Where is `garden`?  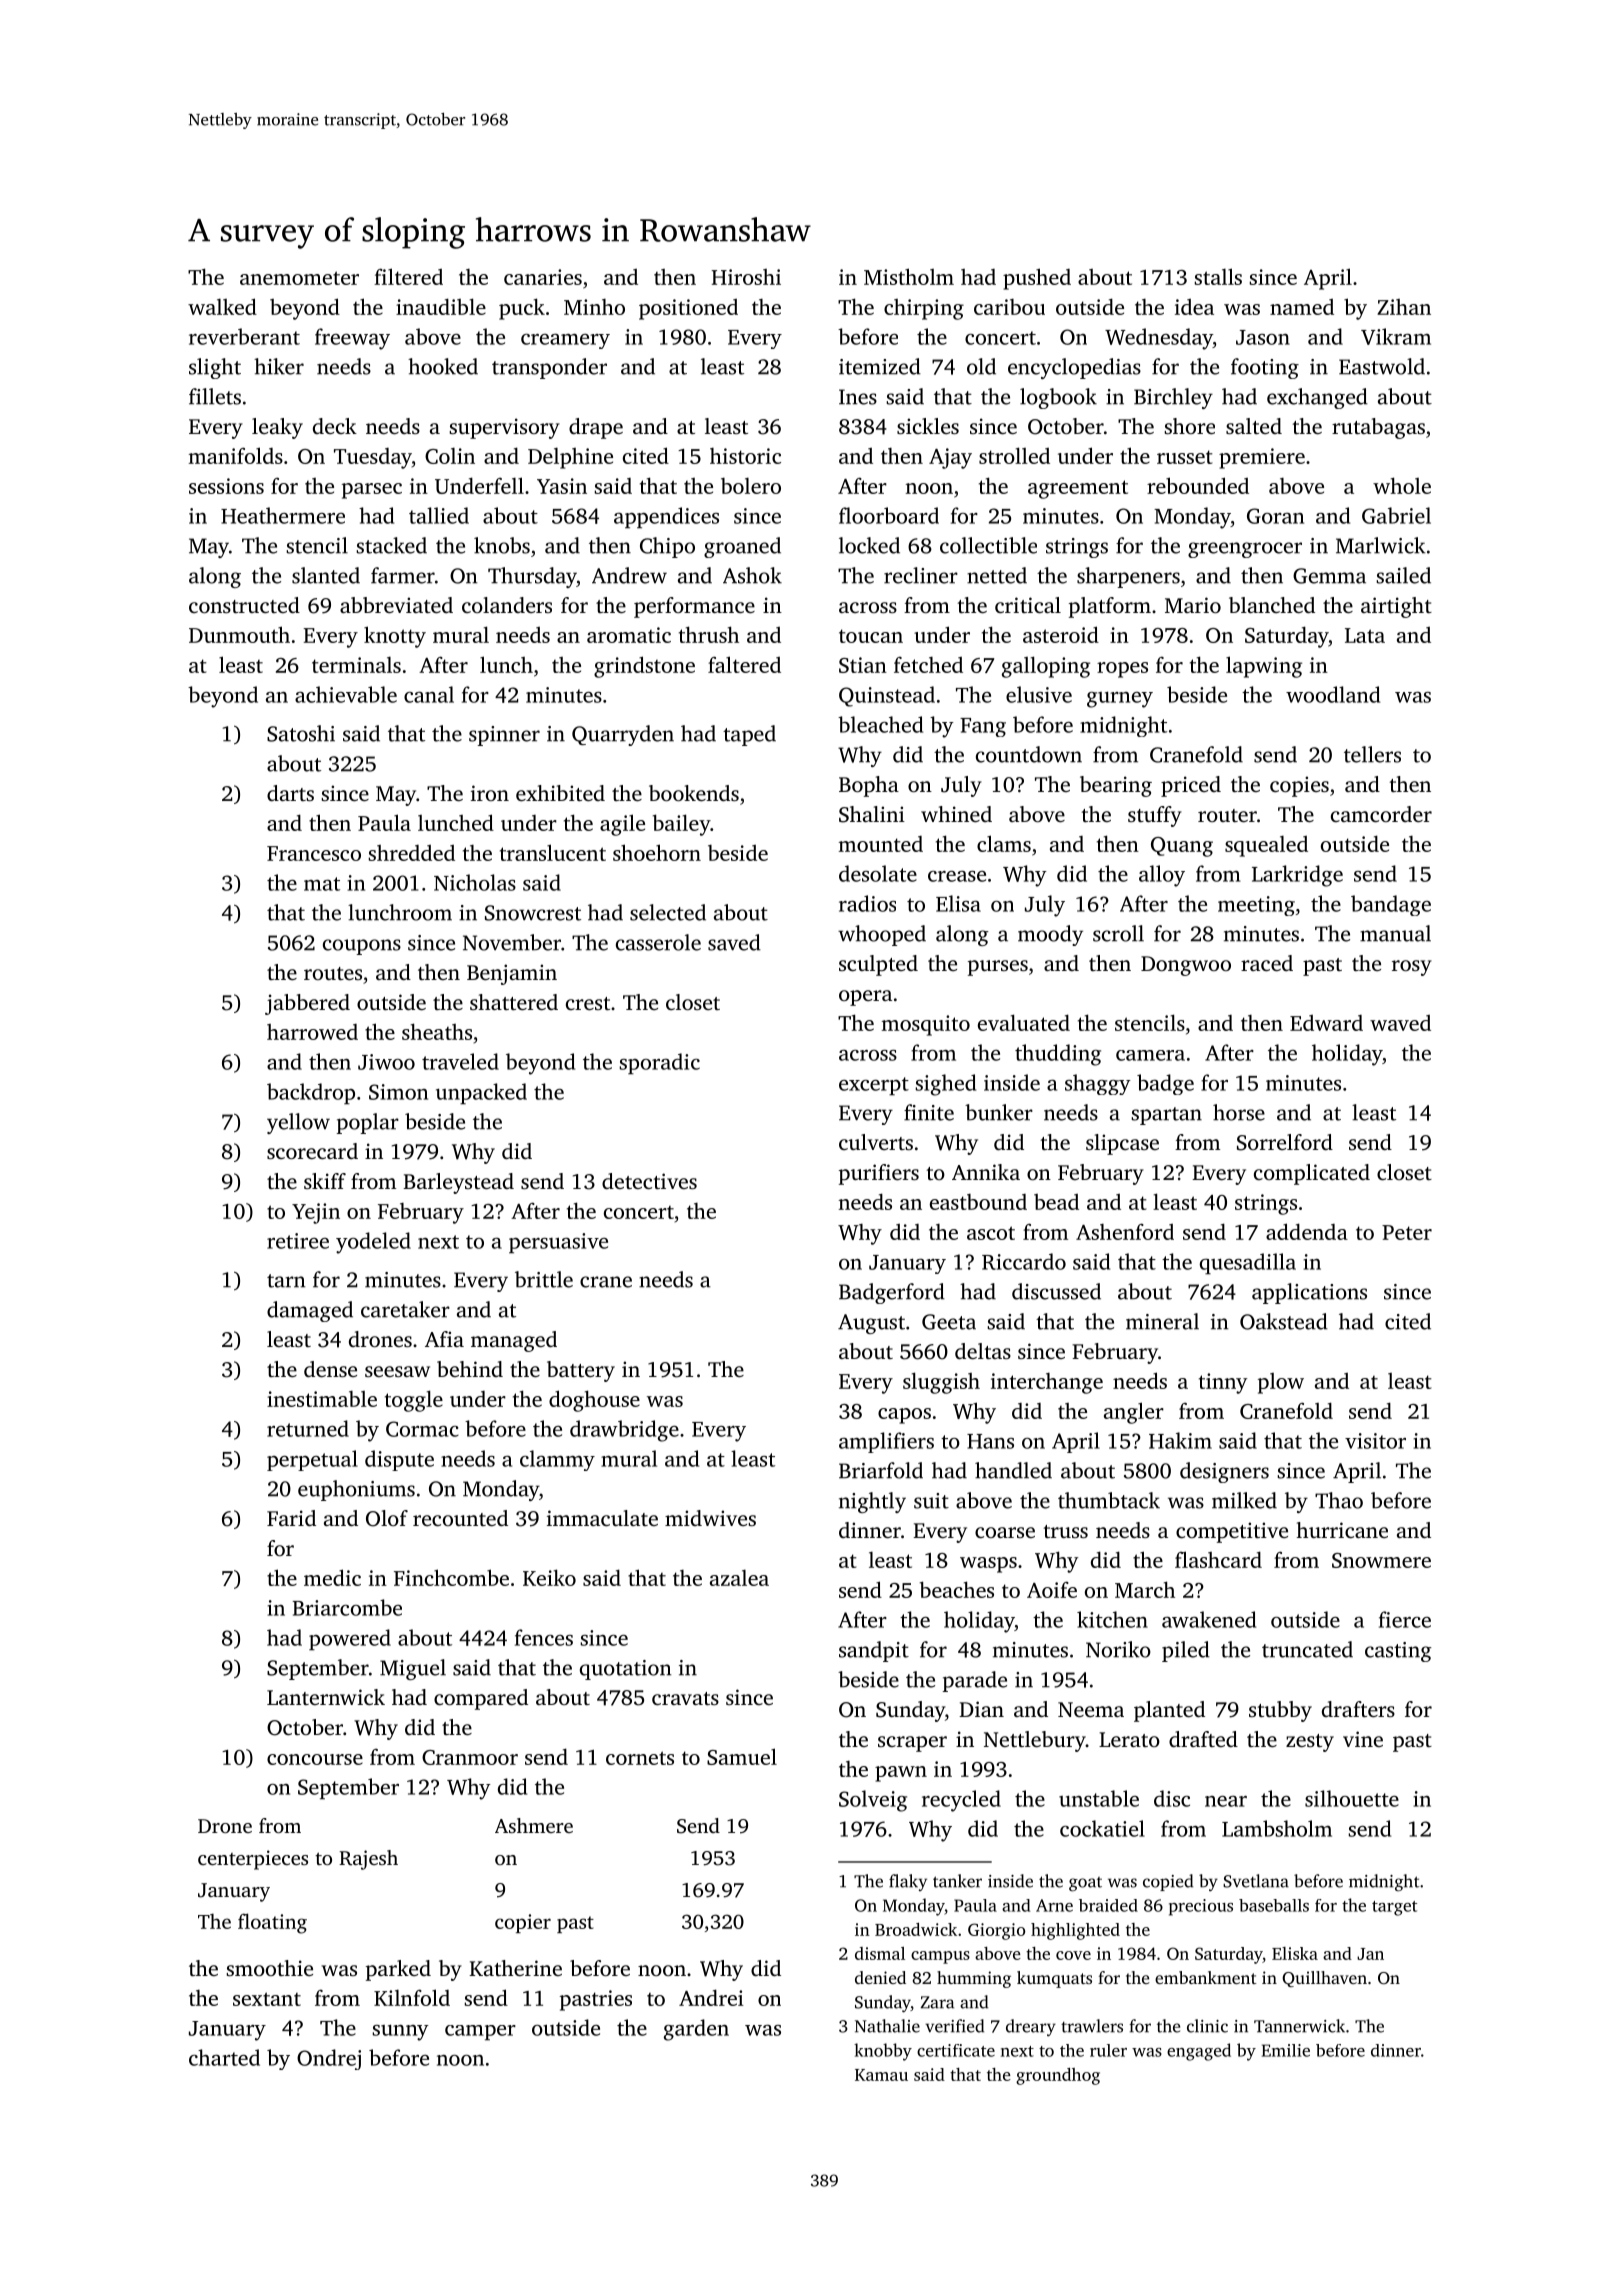 garden is located at coordinates (696, 2030).
